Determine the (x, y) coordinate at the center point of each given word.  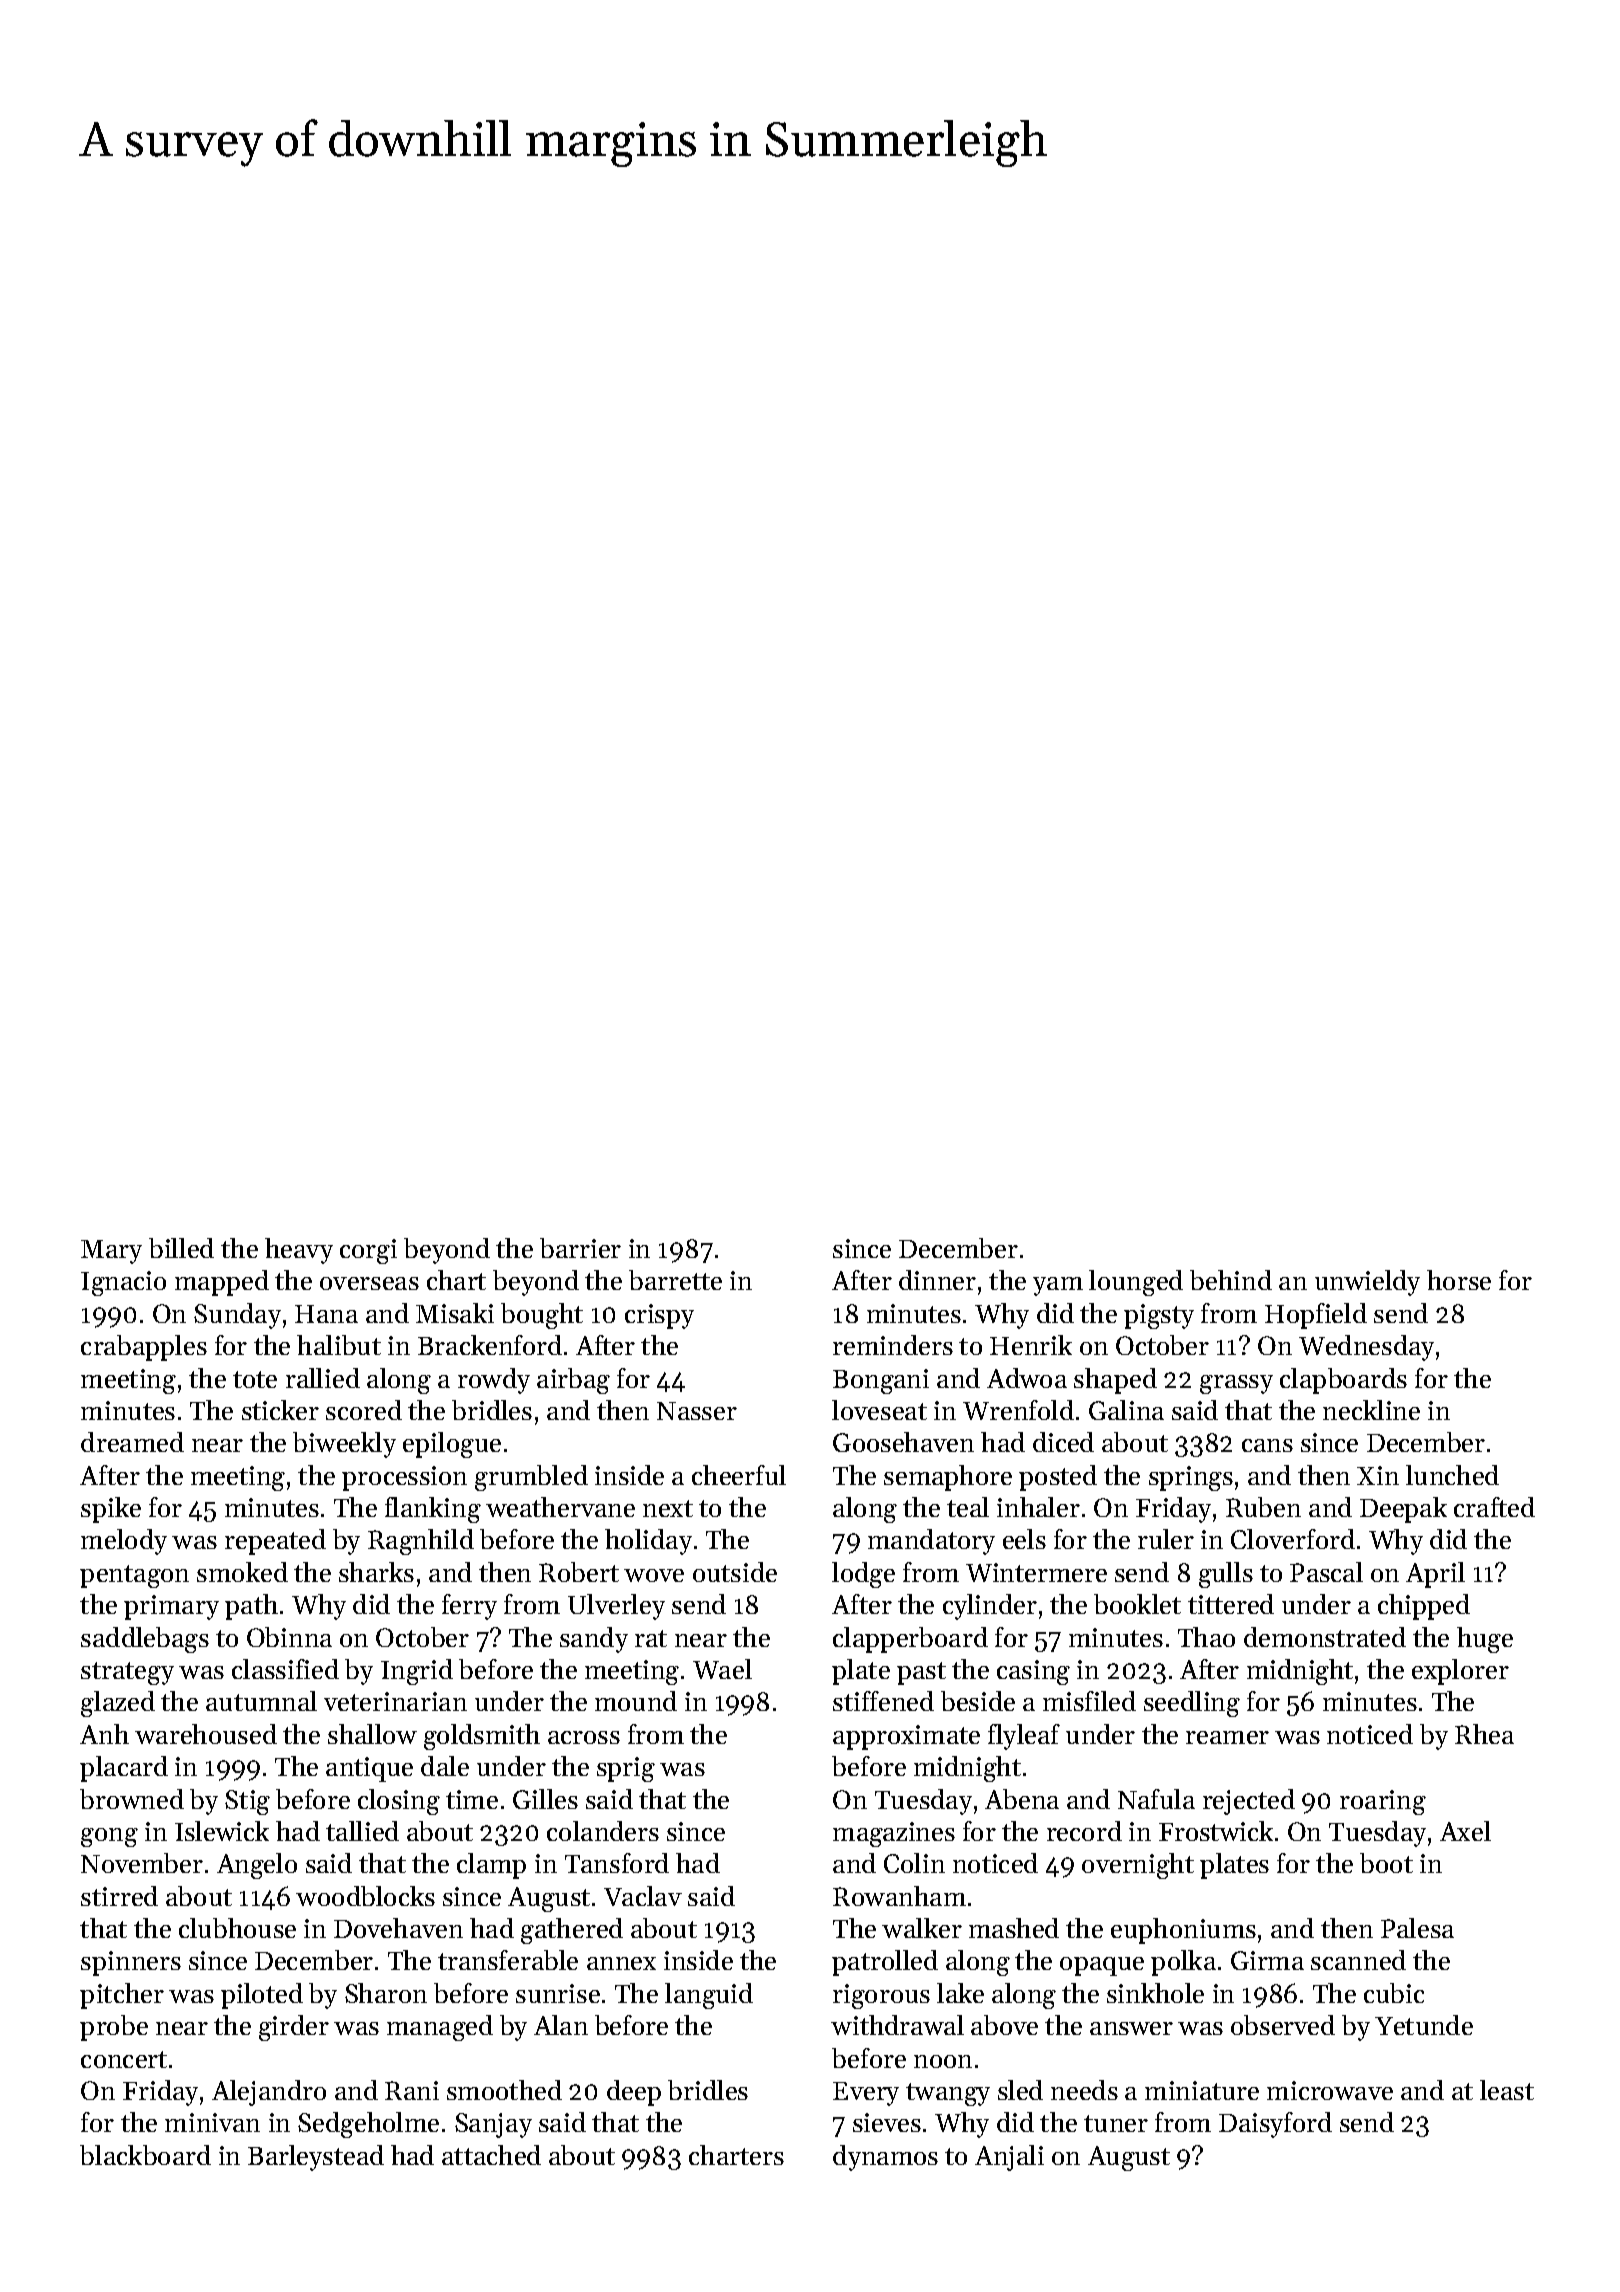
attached (491, 2155)
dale (445, 1766)
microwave (1330, 2090)
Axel (1465, 1831)
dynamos (885, 2158)
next (668, 1508)
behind (1231, 1280)
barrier (580, 1248)
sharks (376, 1572)
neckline (1371, 1410)
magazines (894, 1834)
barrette (675, 1280)
